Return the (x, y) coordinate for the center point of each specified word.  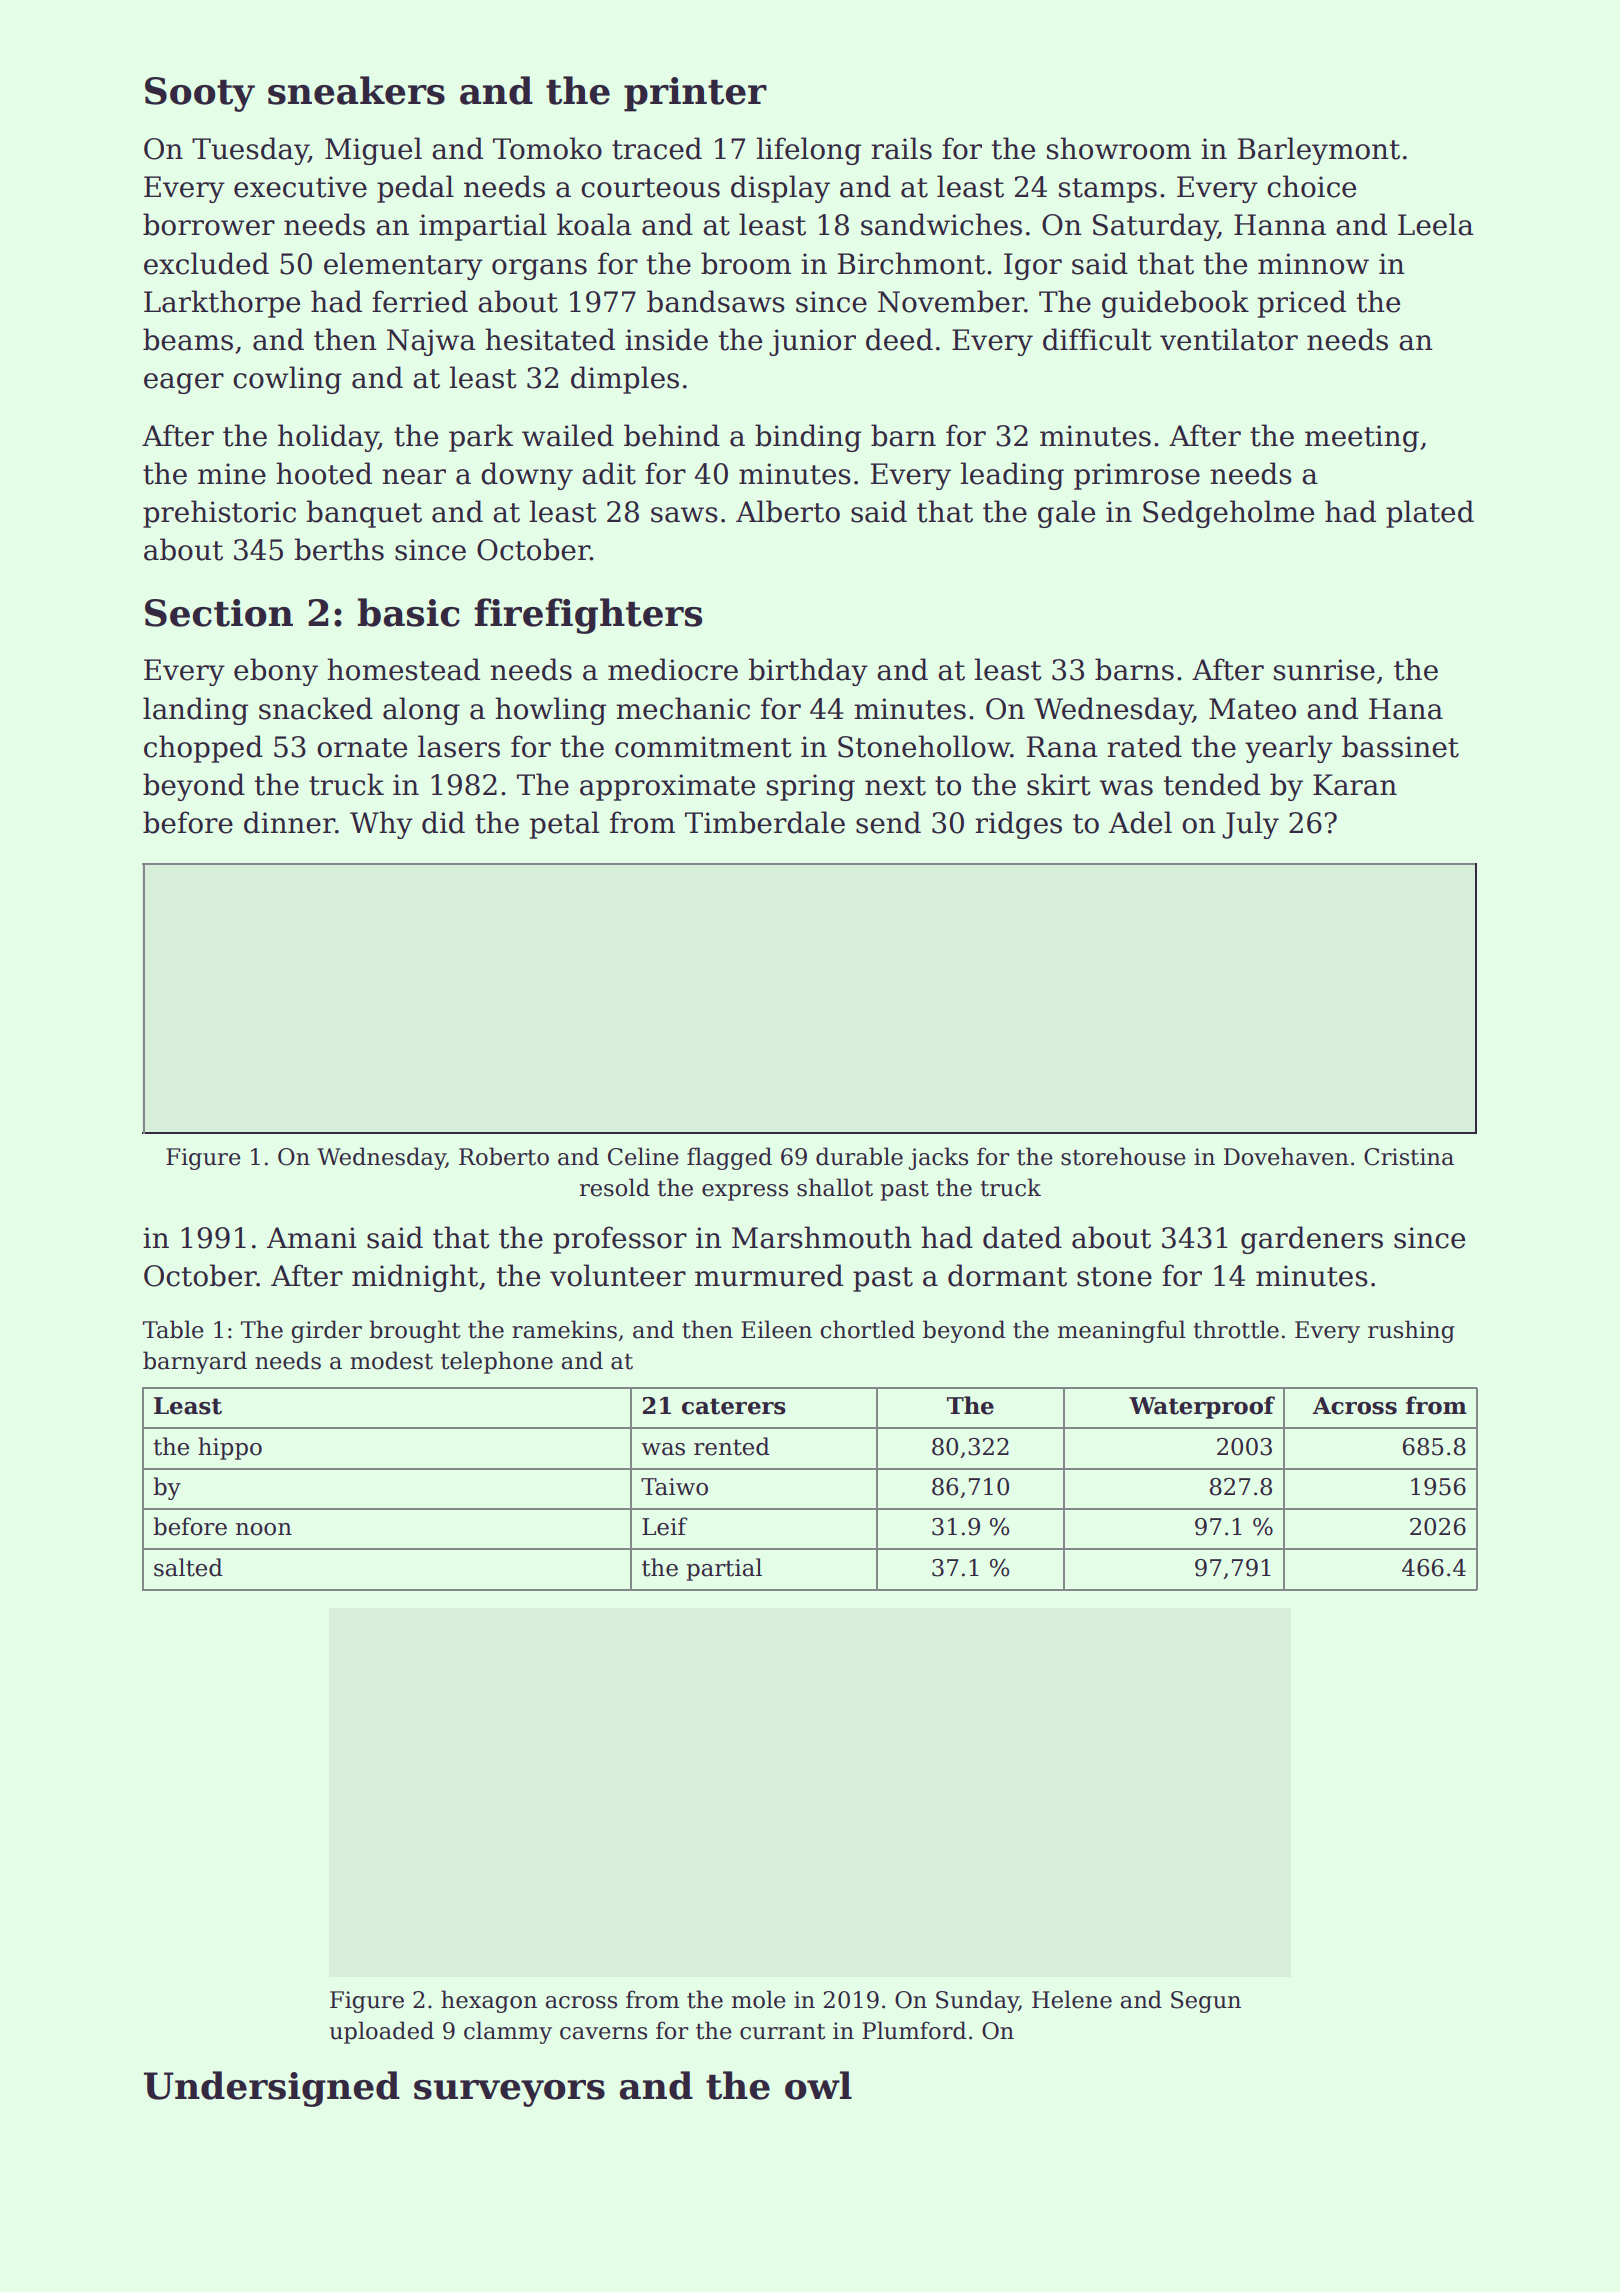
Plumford (914, 2030)
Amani (312, 1238)
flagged (729, 1158)
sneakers (356, 90)
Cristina (1409, 1157)
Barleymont (1319, 151)
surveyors (509, 2093)
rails (901, 148)
